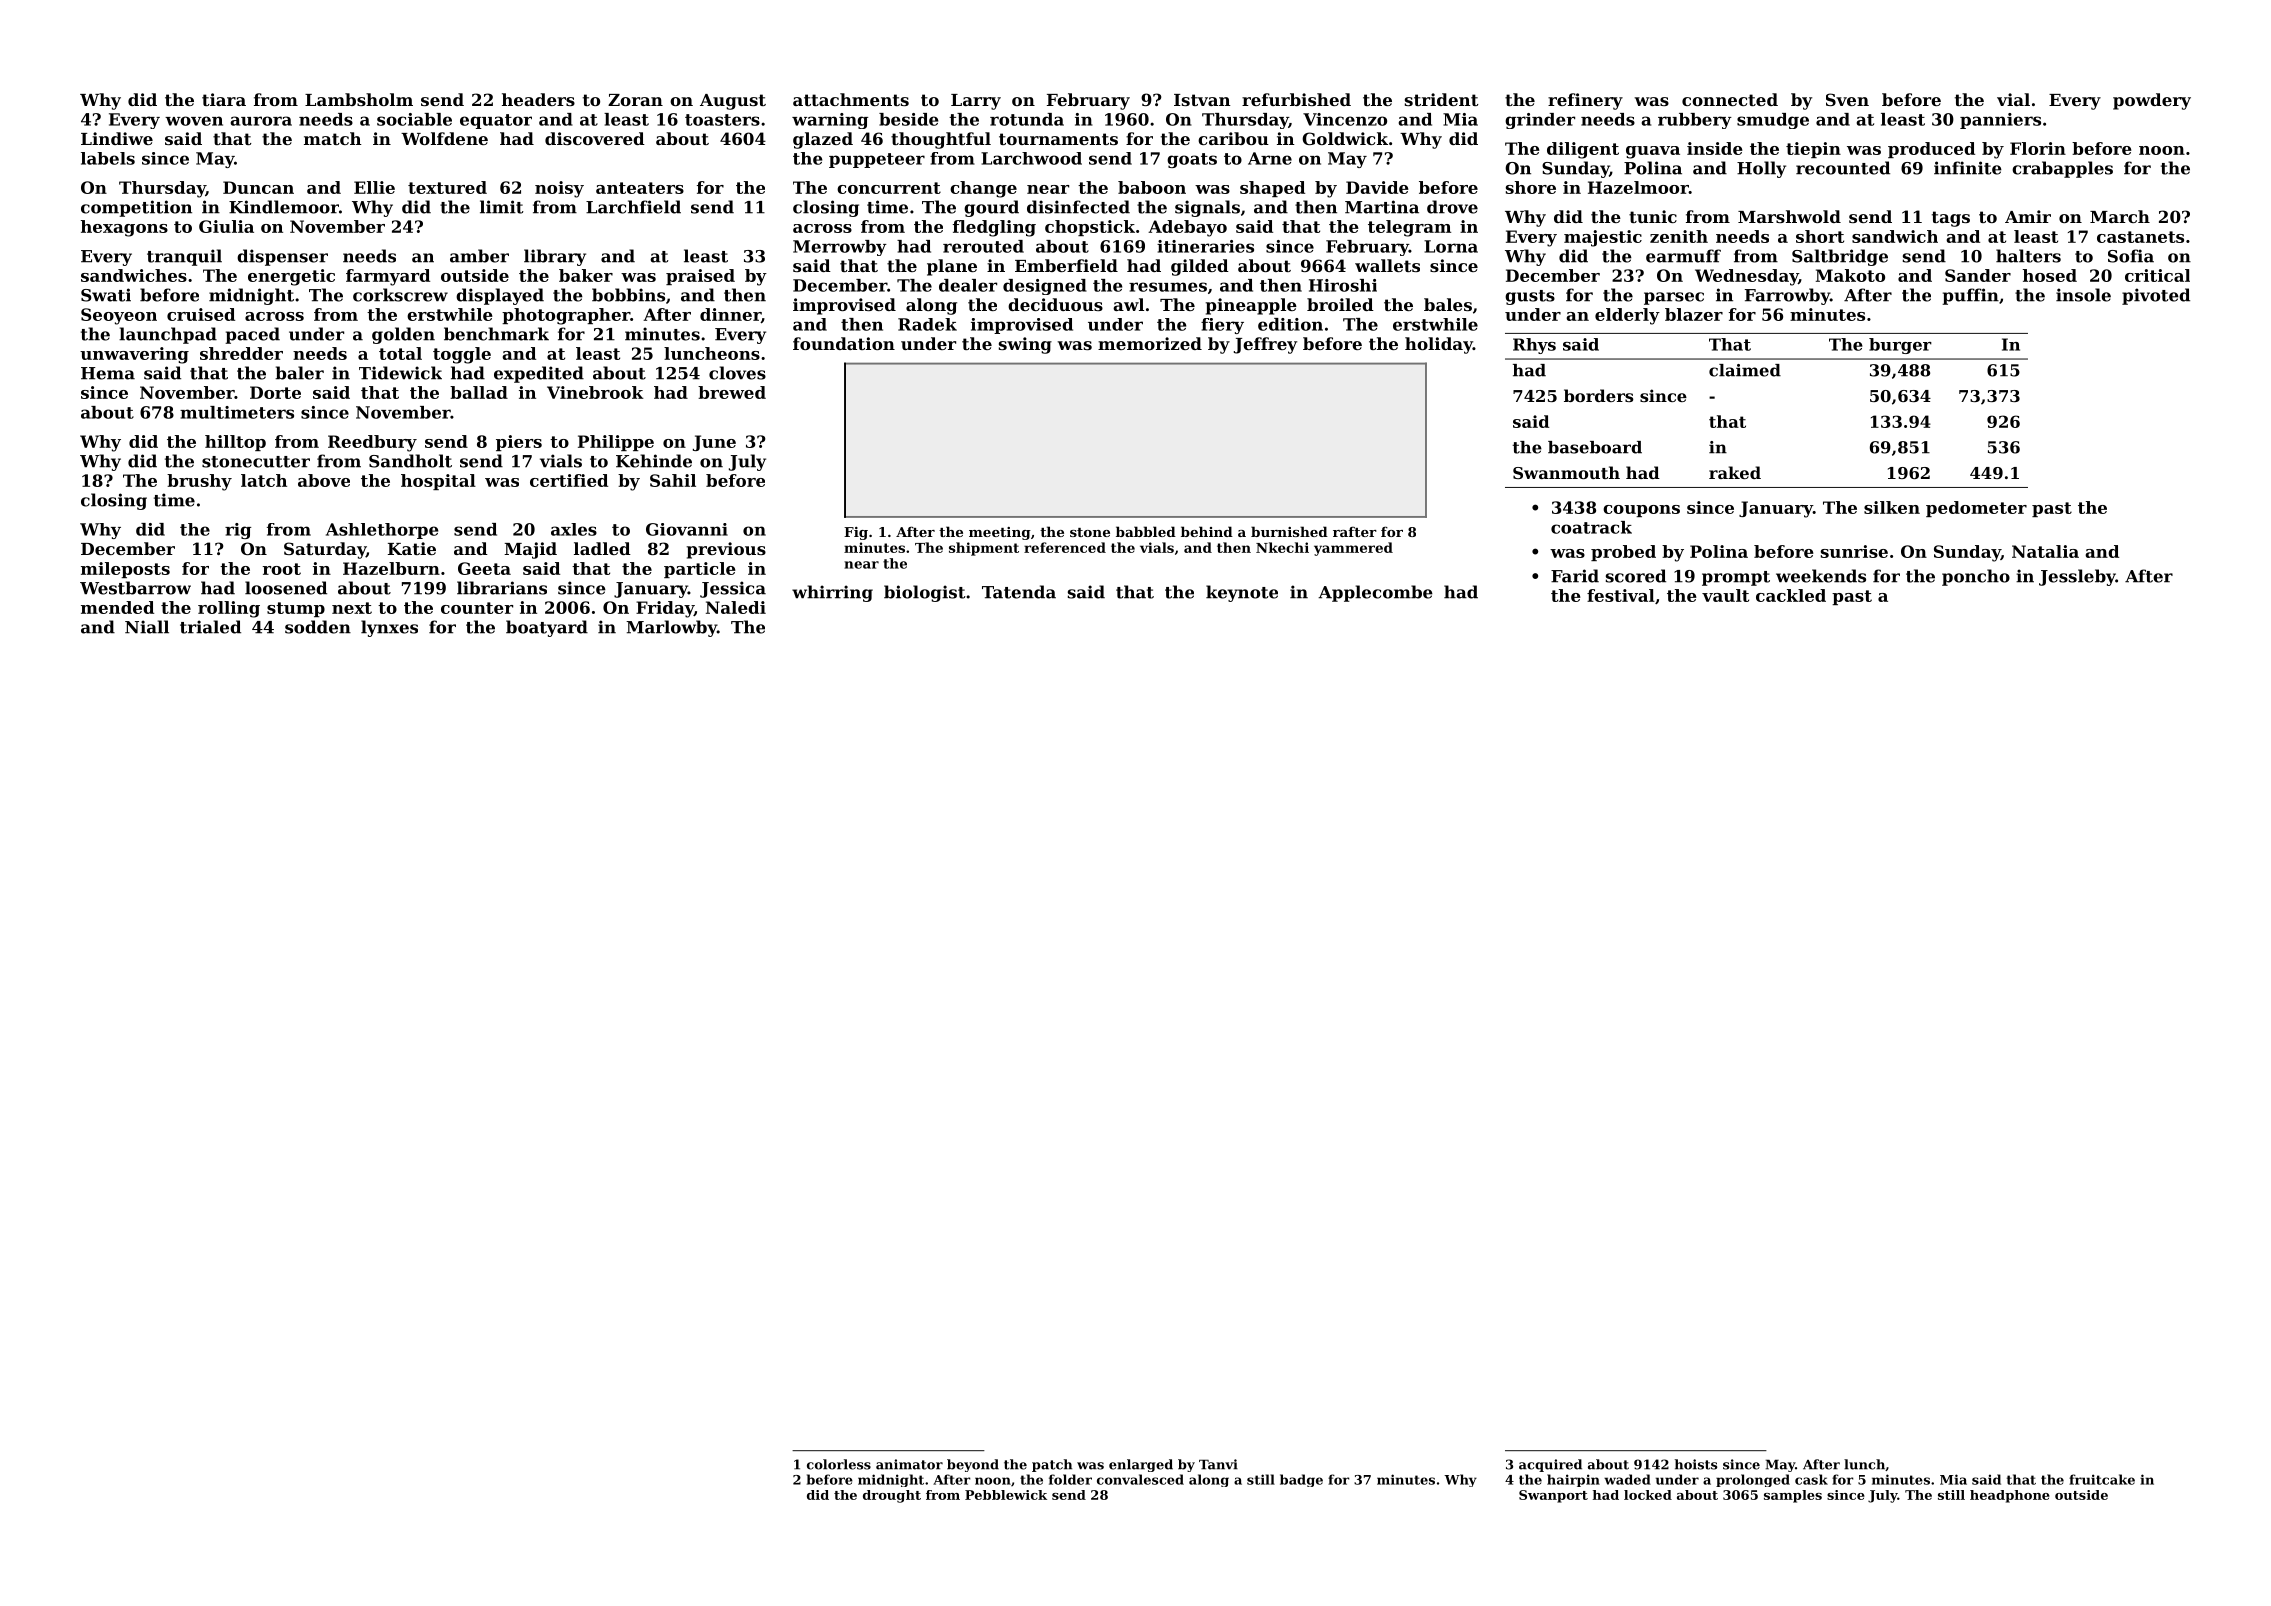  Describe the element at coordinates (839, 1464) in the image. I see `colorless` at that location.
